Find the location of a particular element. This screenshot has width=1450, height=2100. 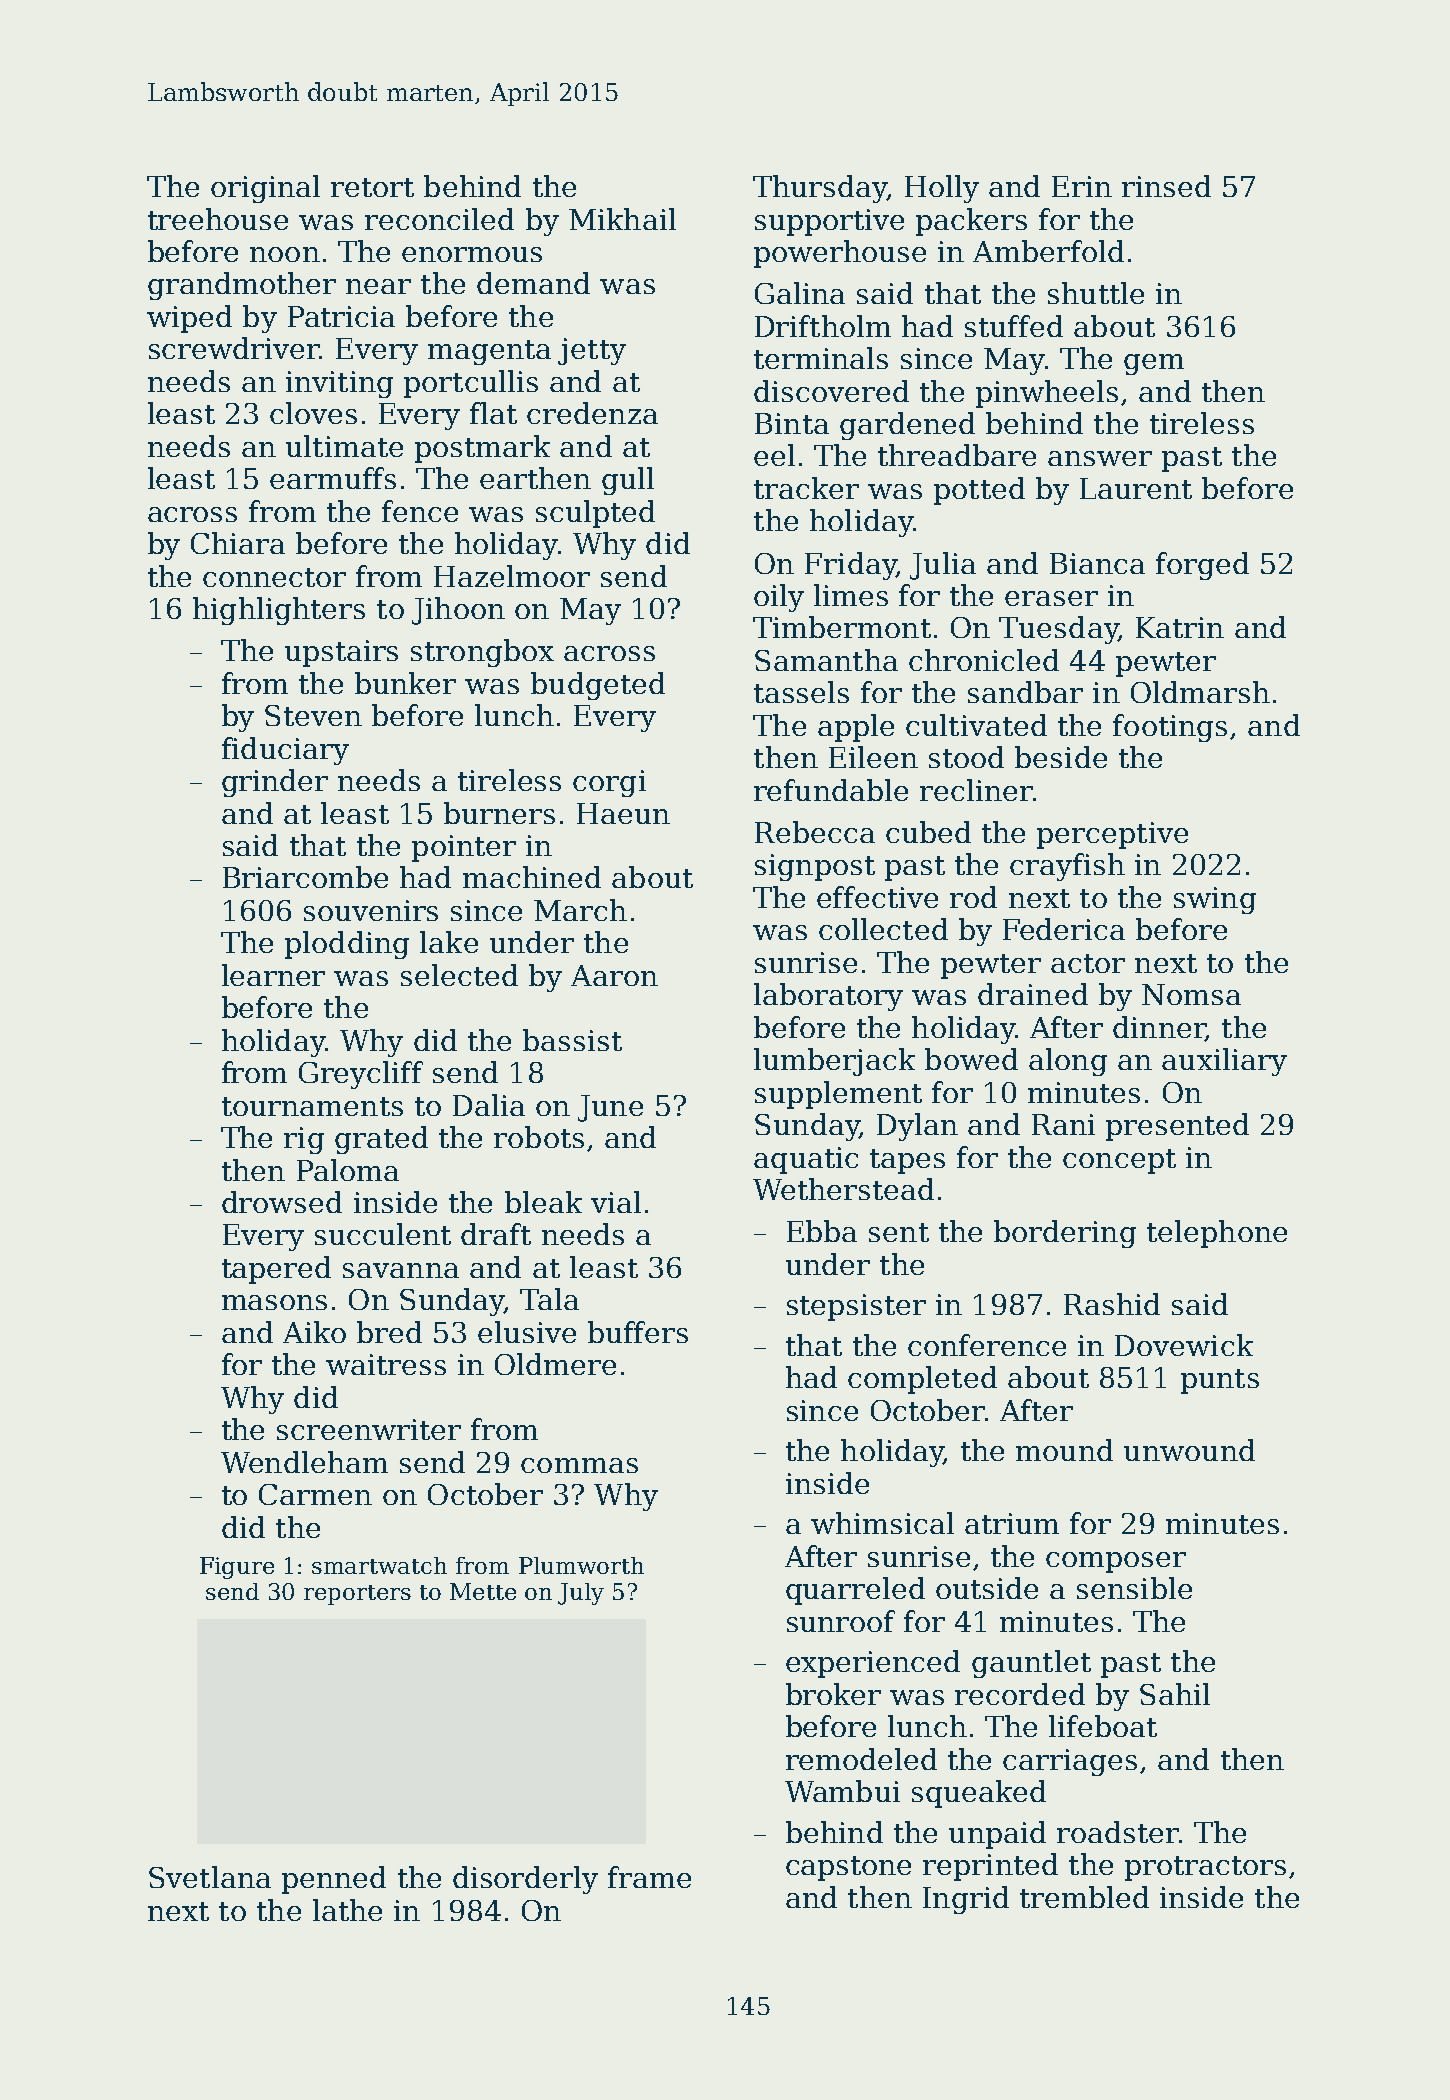

Nomsa is located at coordinates (1191, 994).
